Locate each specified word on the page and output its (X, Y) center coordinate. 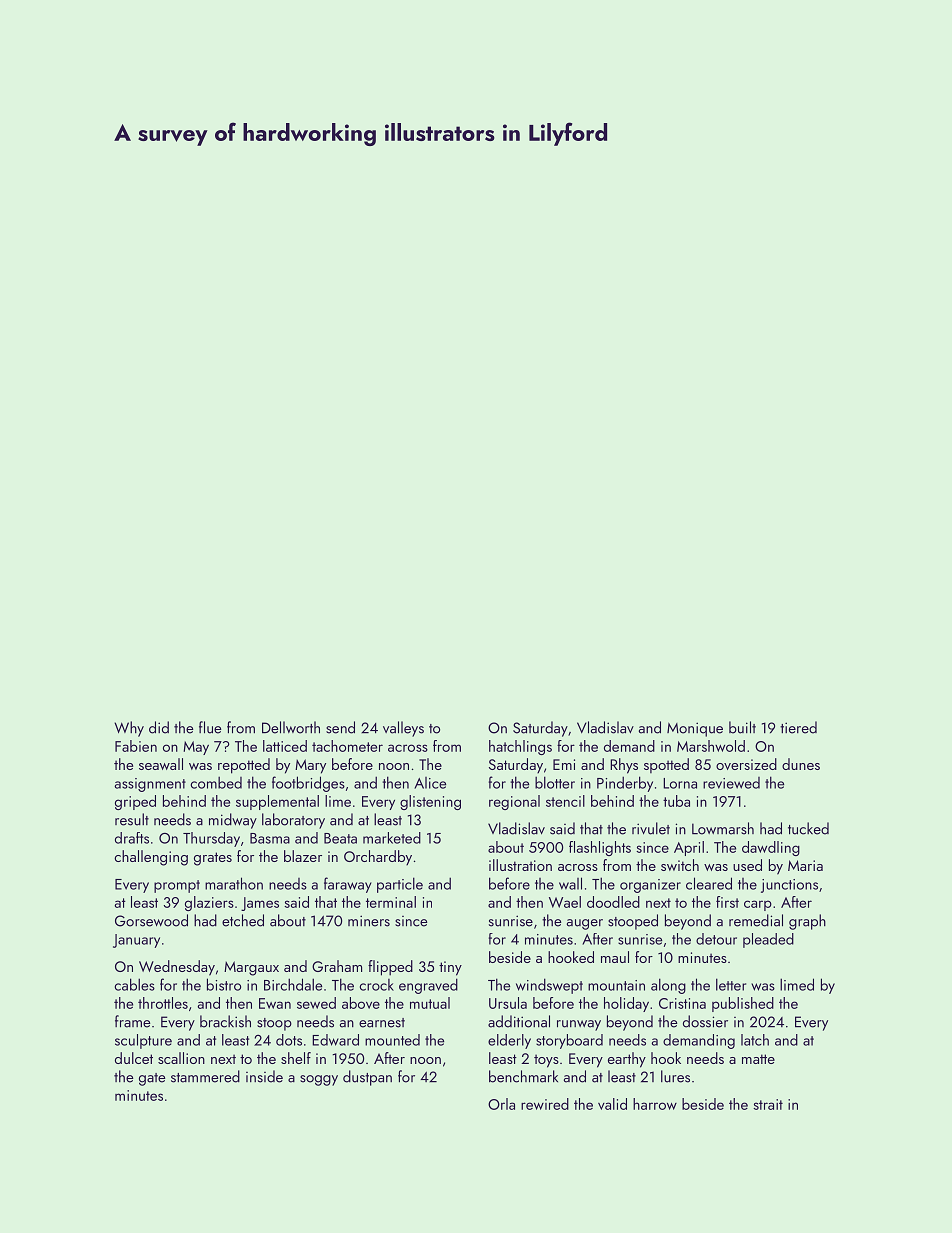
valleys (403, 729)
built (742, 727)
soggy (319, 1080)
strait (768, 1104)
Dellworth (291, 727)
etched (243, 920)
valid (612, 1104)
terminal (391, 902)
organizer (650, 886)
